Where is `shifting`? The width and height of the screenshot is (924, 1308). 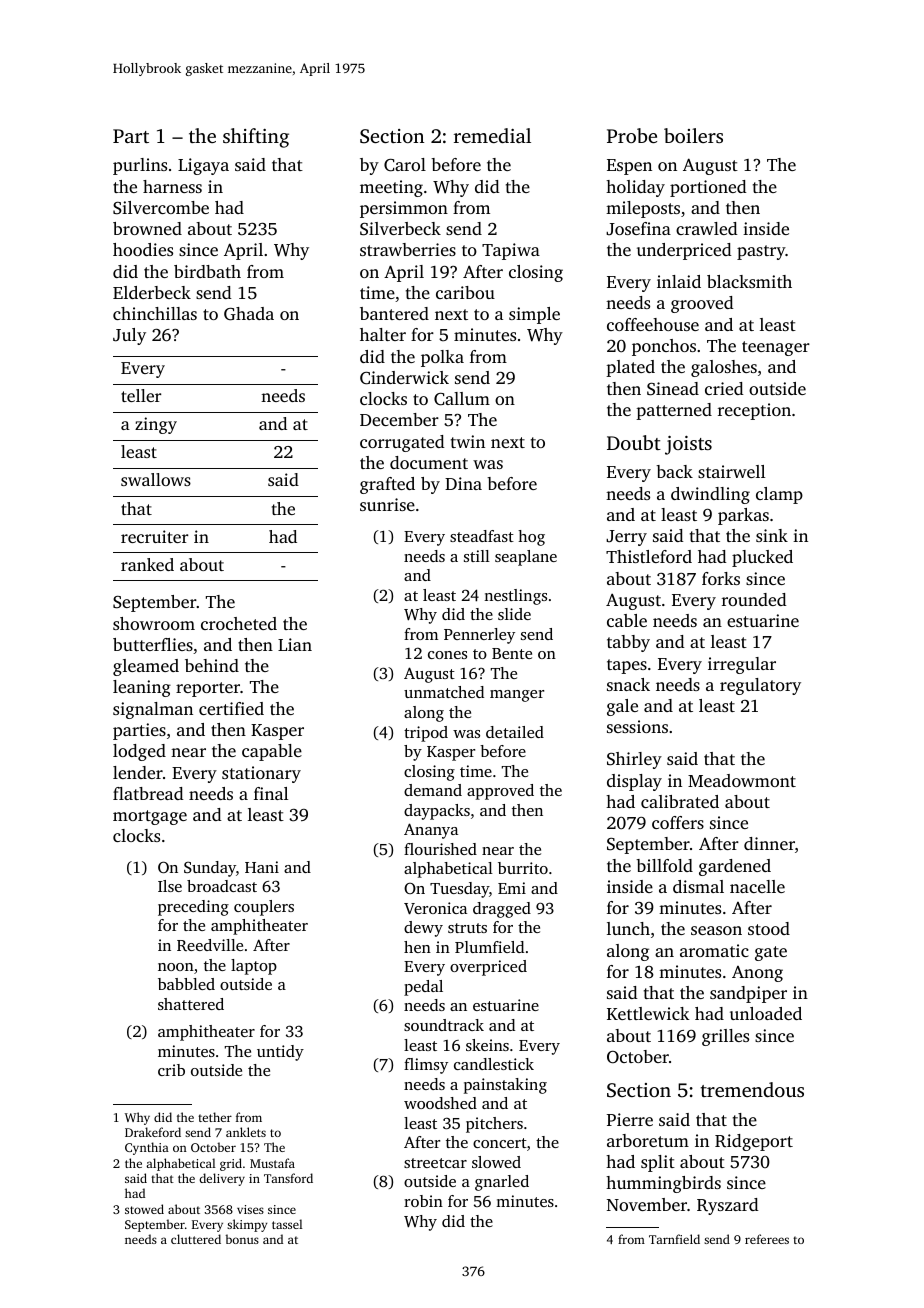
shifting is located at coordinates (256, 138).
